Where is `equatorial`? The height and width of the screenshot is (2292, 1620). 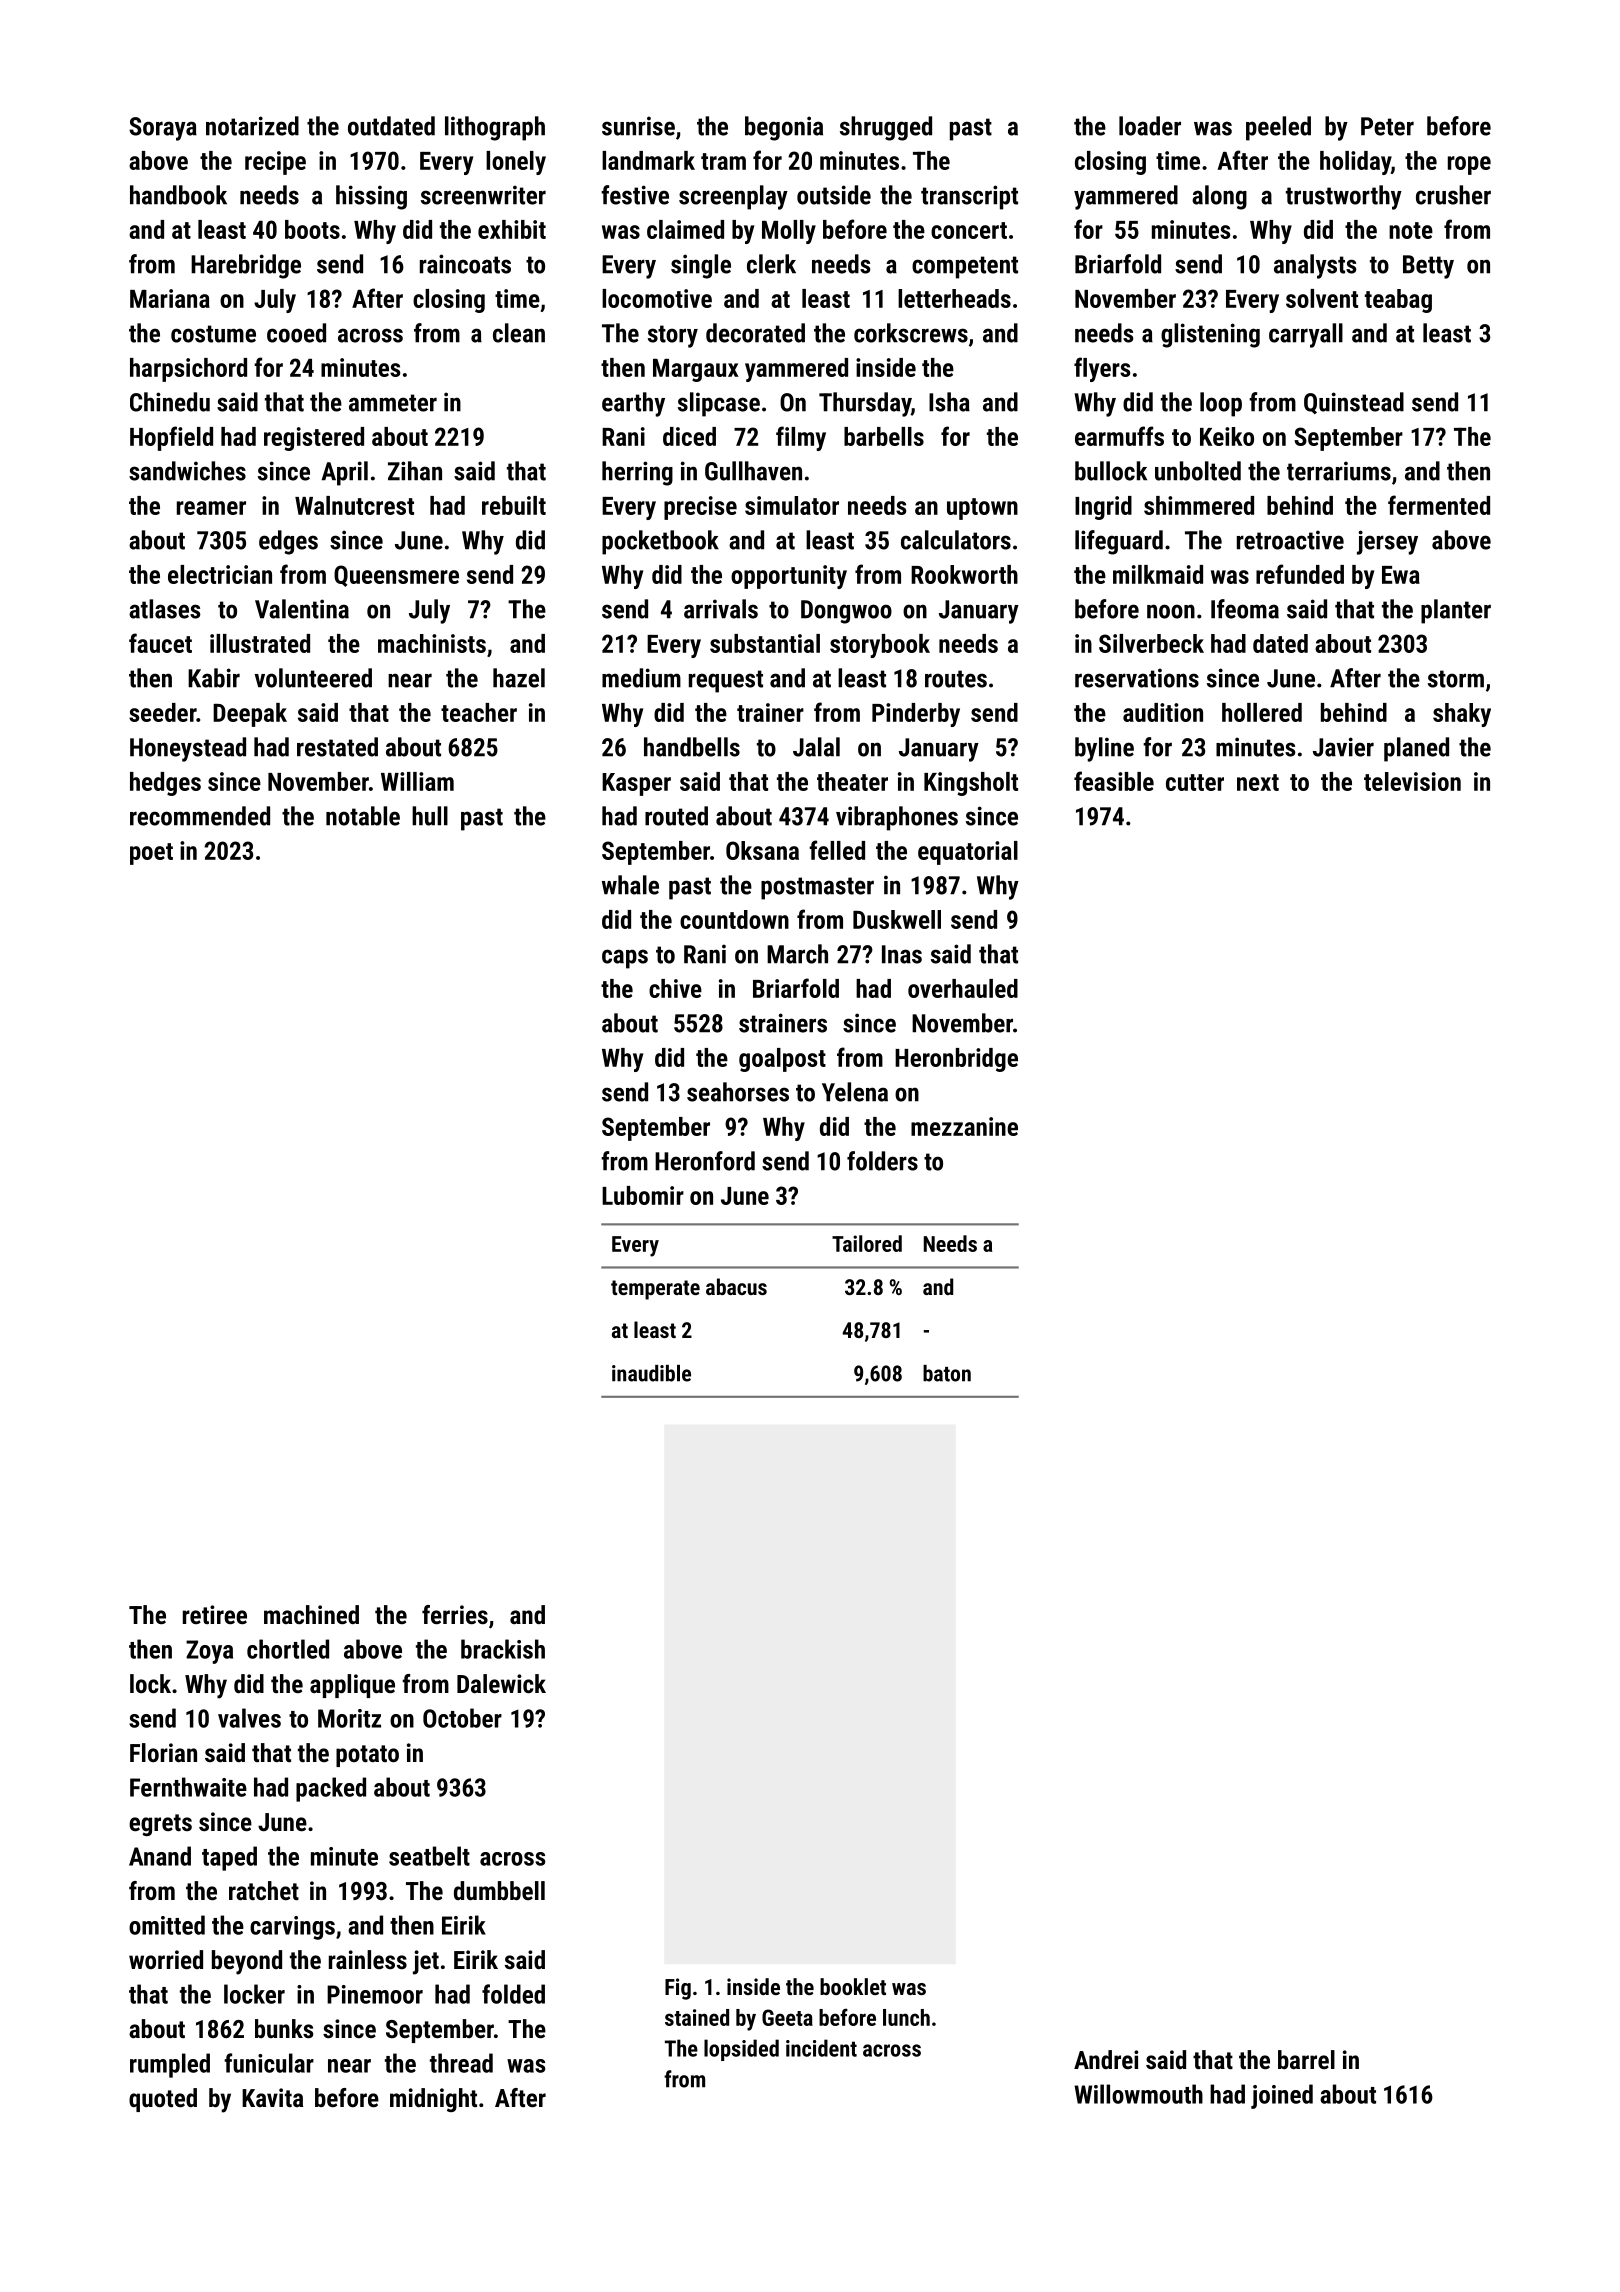
equatorial is located at coordinates (968, 853).
